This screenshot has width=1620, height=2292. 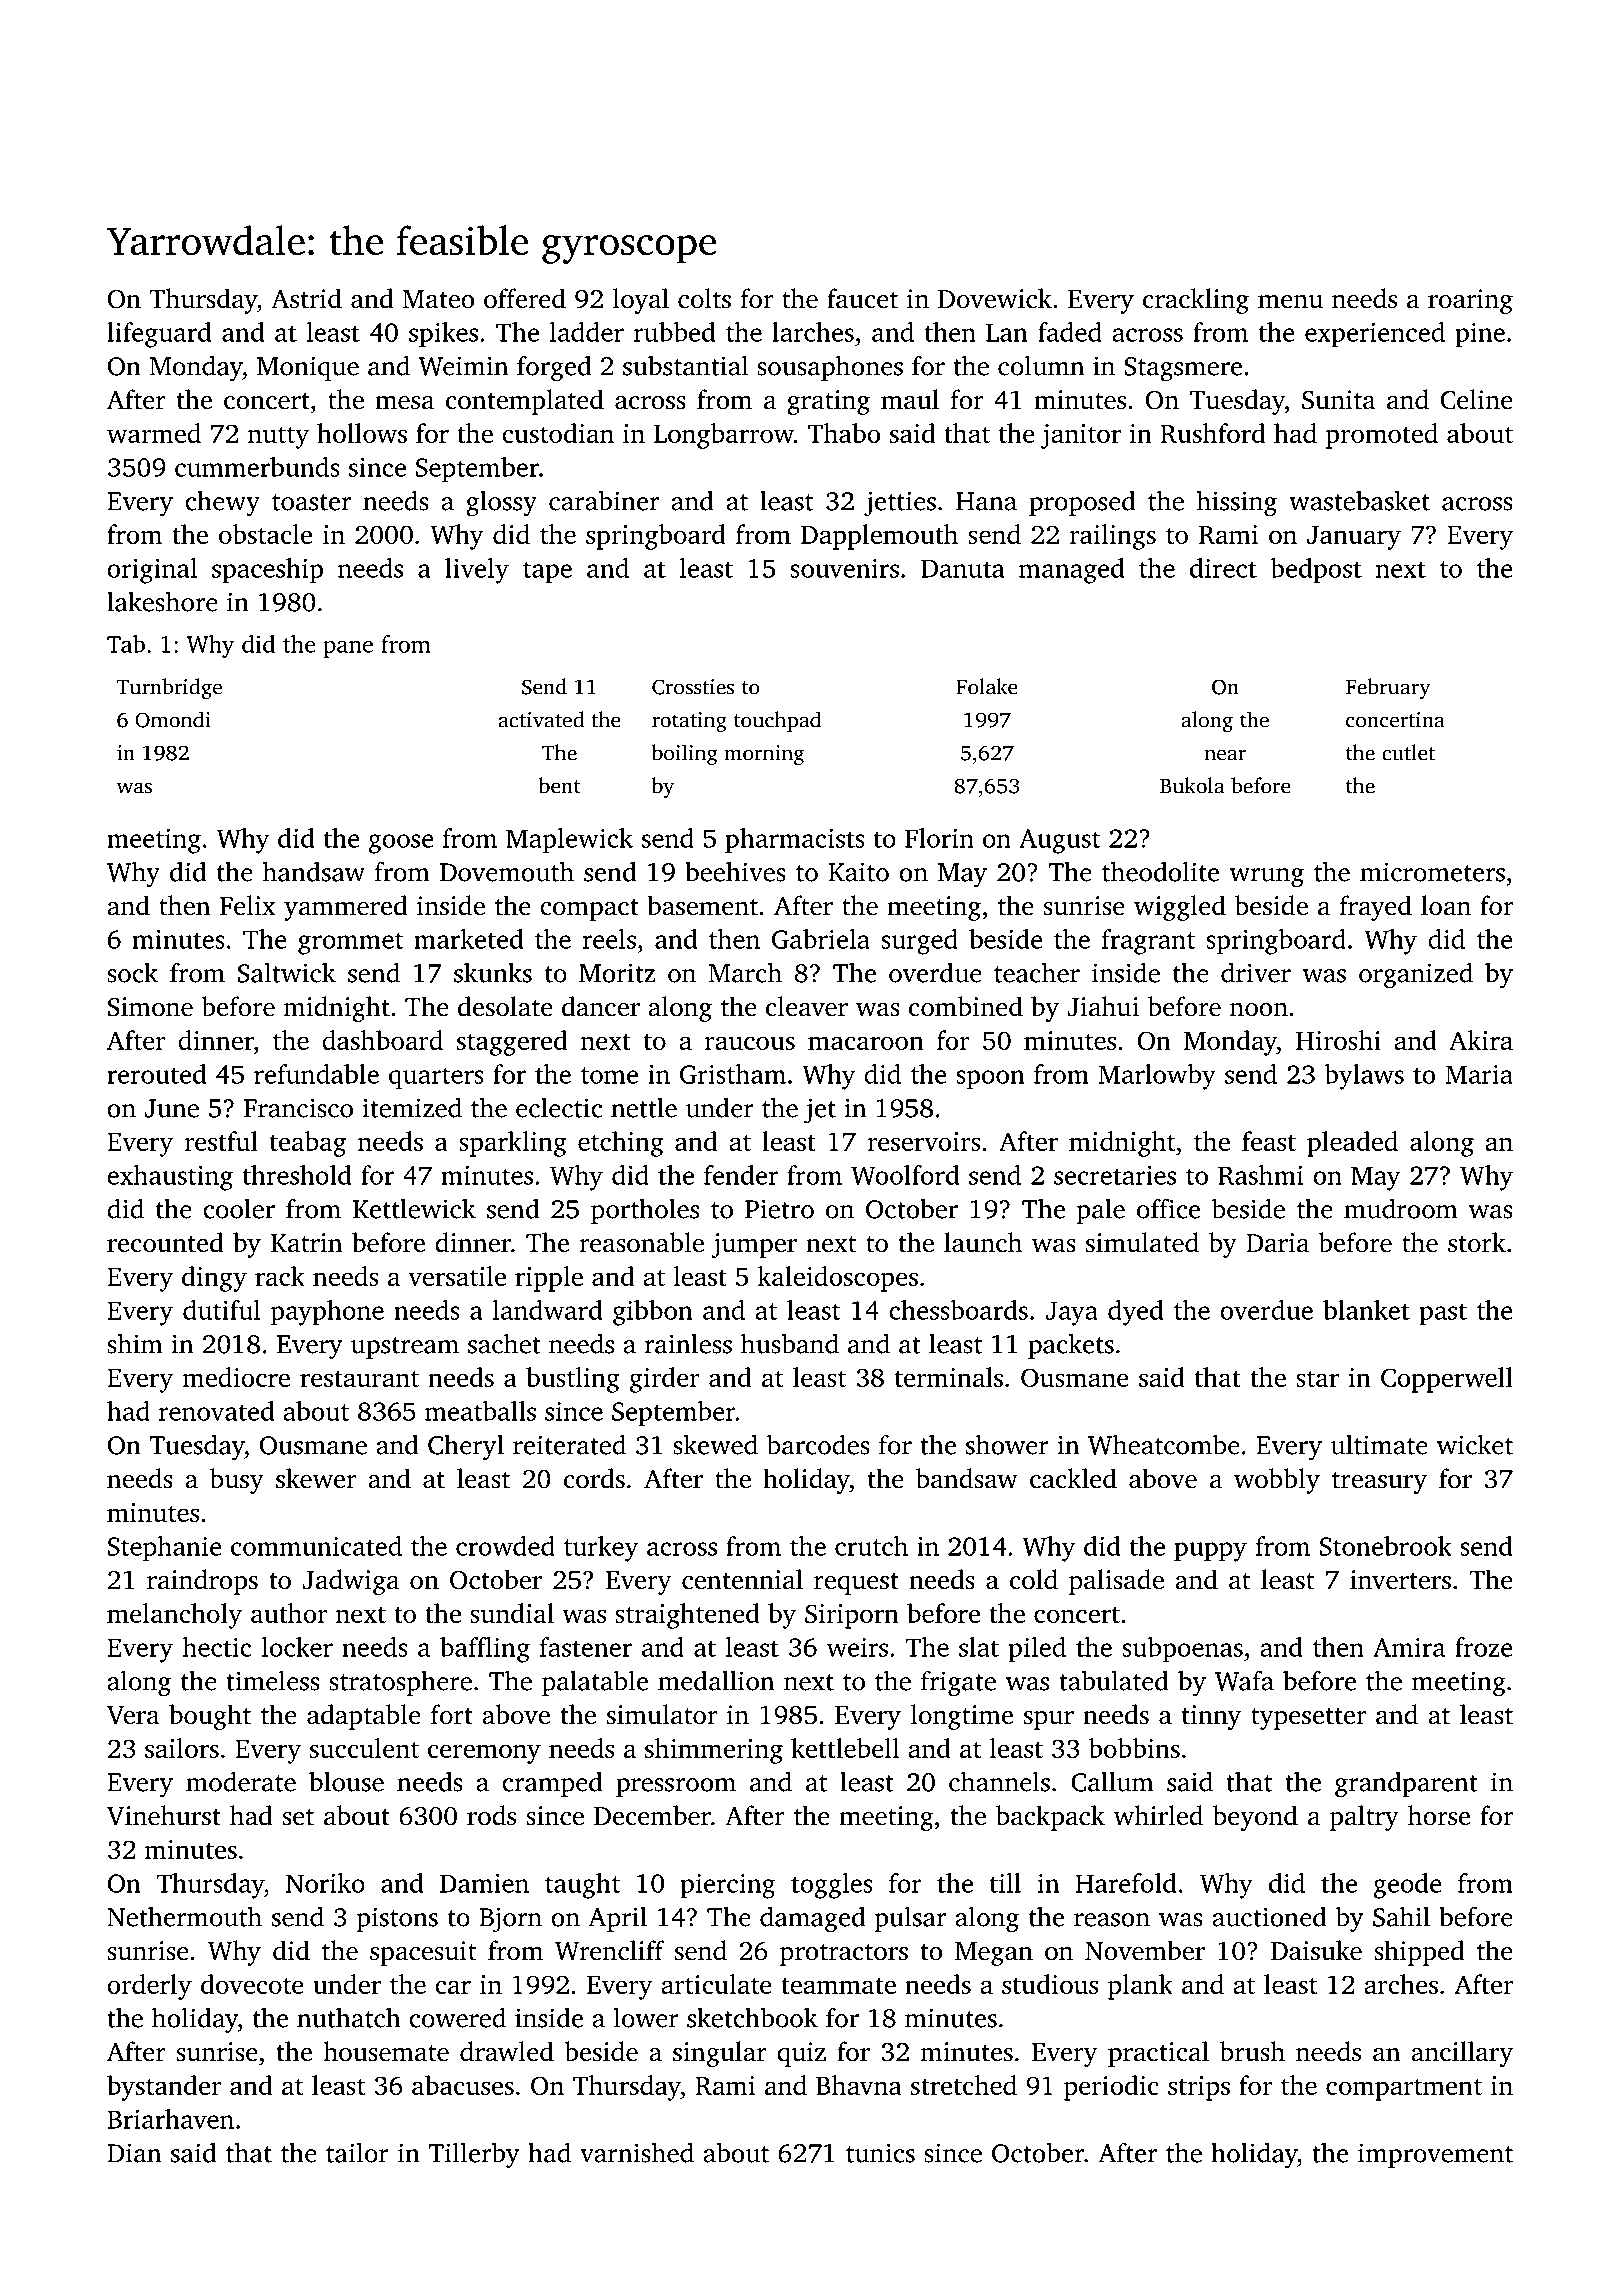 What do you see at coordinates (1103, 1006) in the screenshot?
I see `Jiahui` at bounding box center [1103, 1006].
